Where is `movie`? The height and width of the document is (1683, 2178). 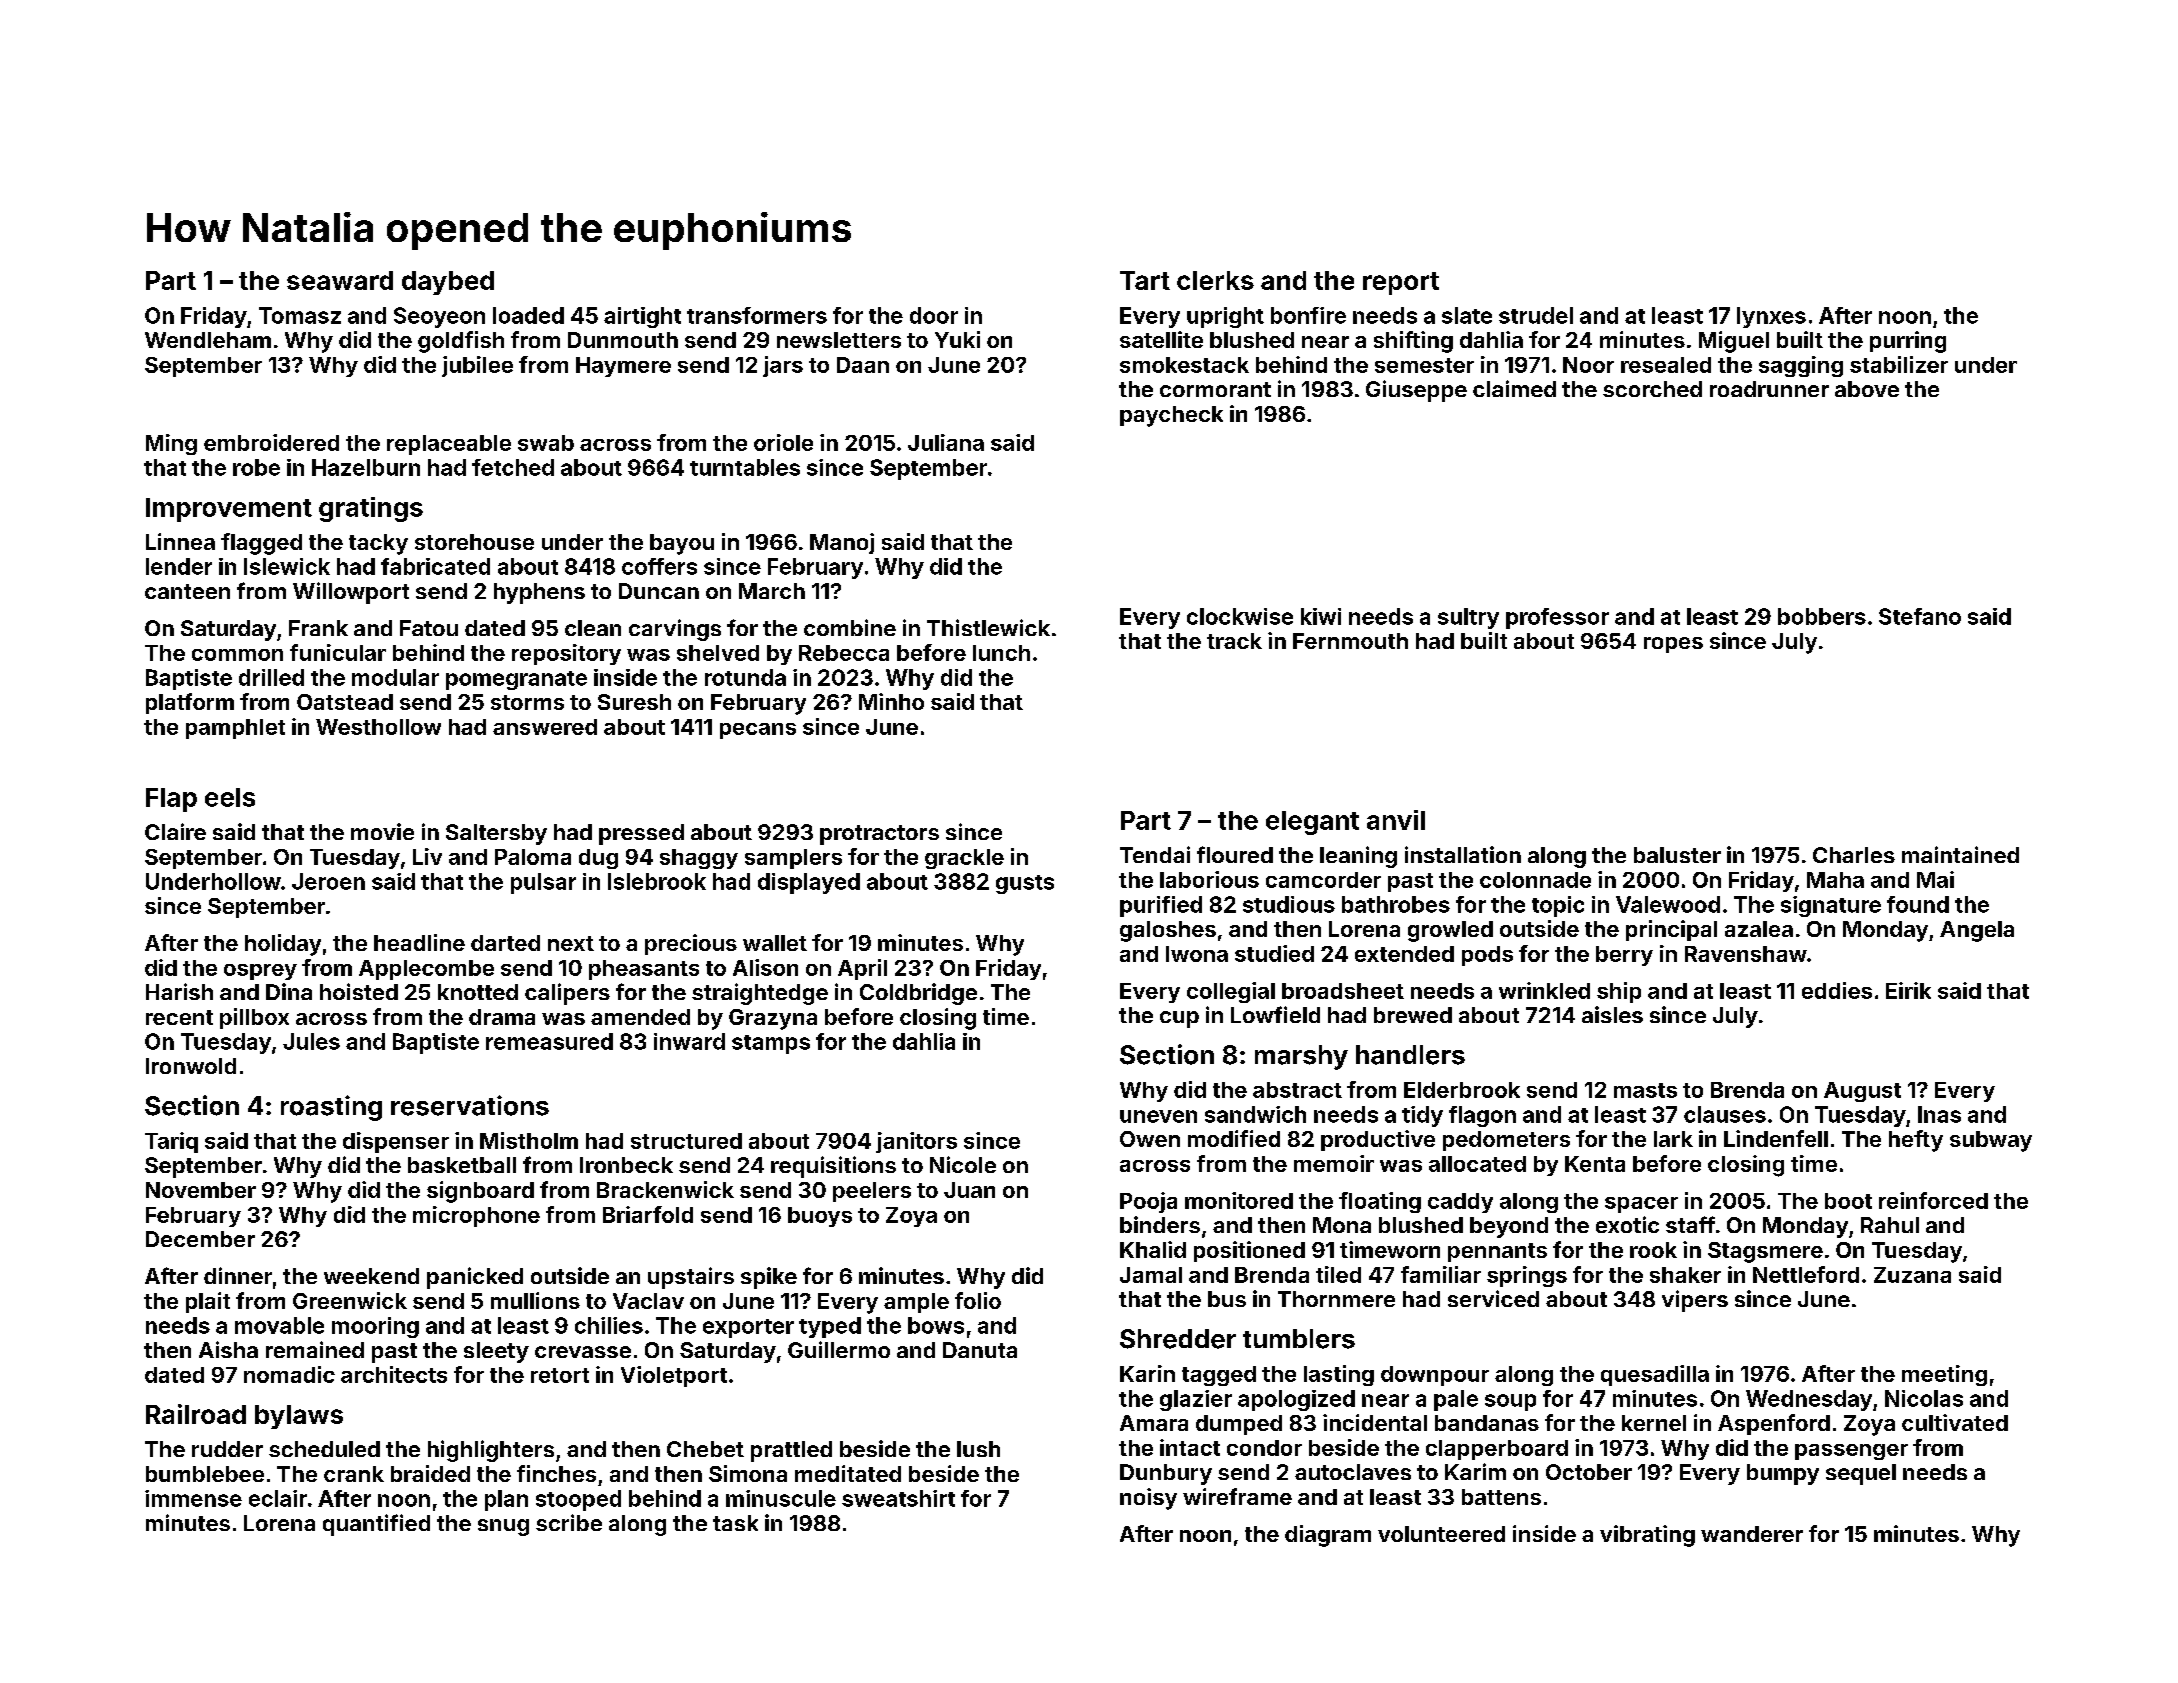 movie is located at coordinates (382, 831).
